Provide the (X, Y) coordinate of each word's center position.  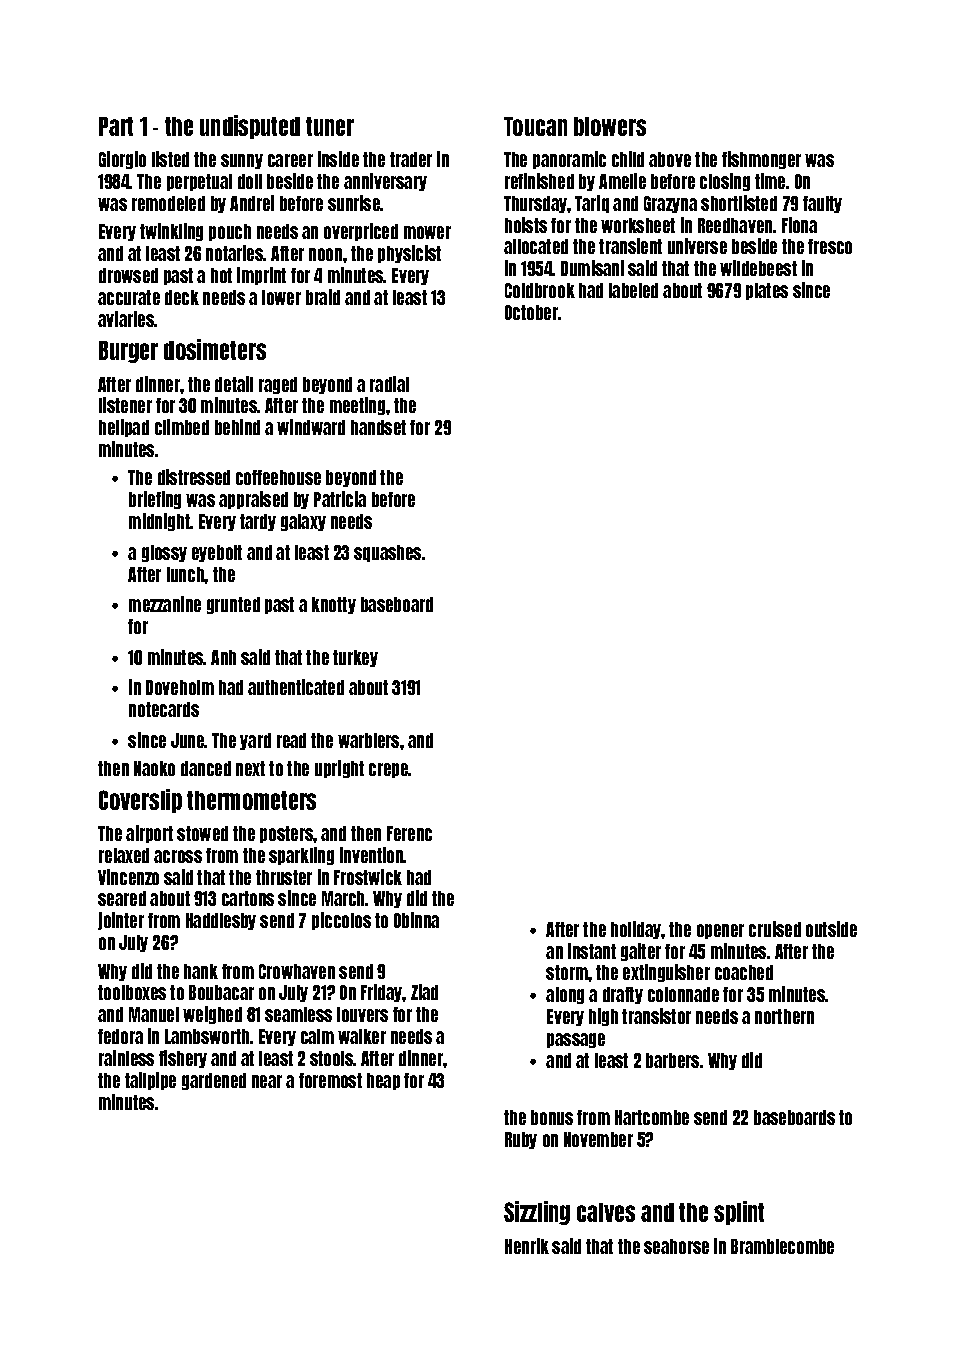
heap (383, 1081)
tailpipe (150, 1081)
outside (831, 929)
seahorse (676, 1246)
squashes (387, 553)
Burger (128, 352)
